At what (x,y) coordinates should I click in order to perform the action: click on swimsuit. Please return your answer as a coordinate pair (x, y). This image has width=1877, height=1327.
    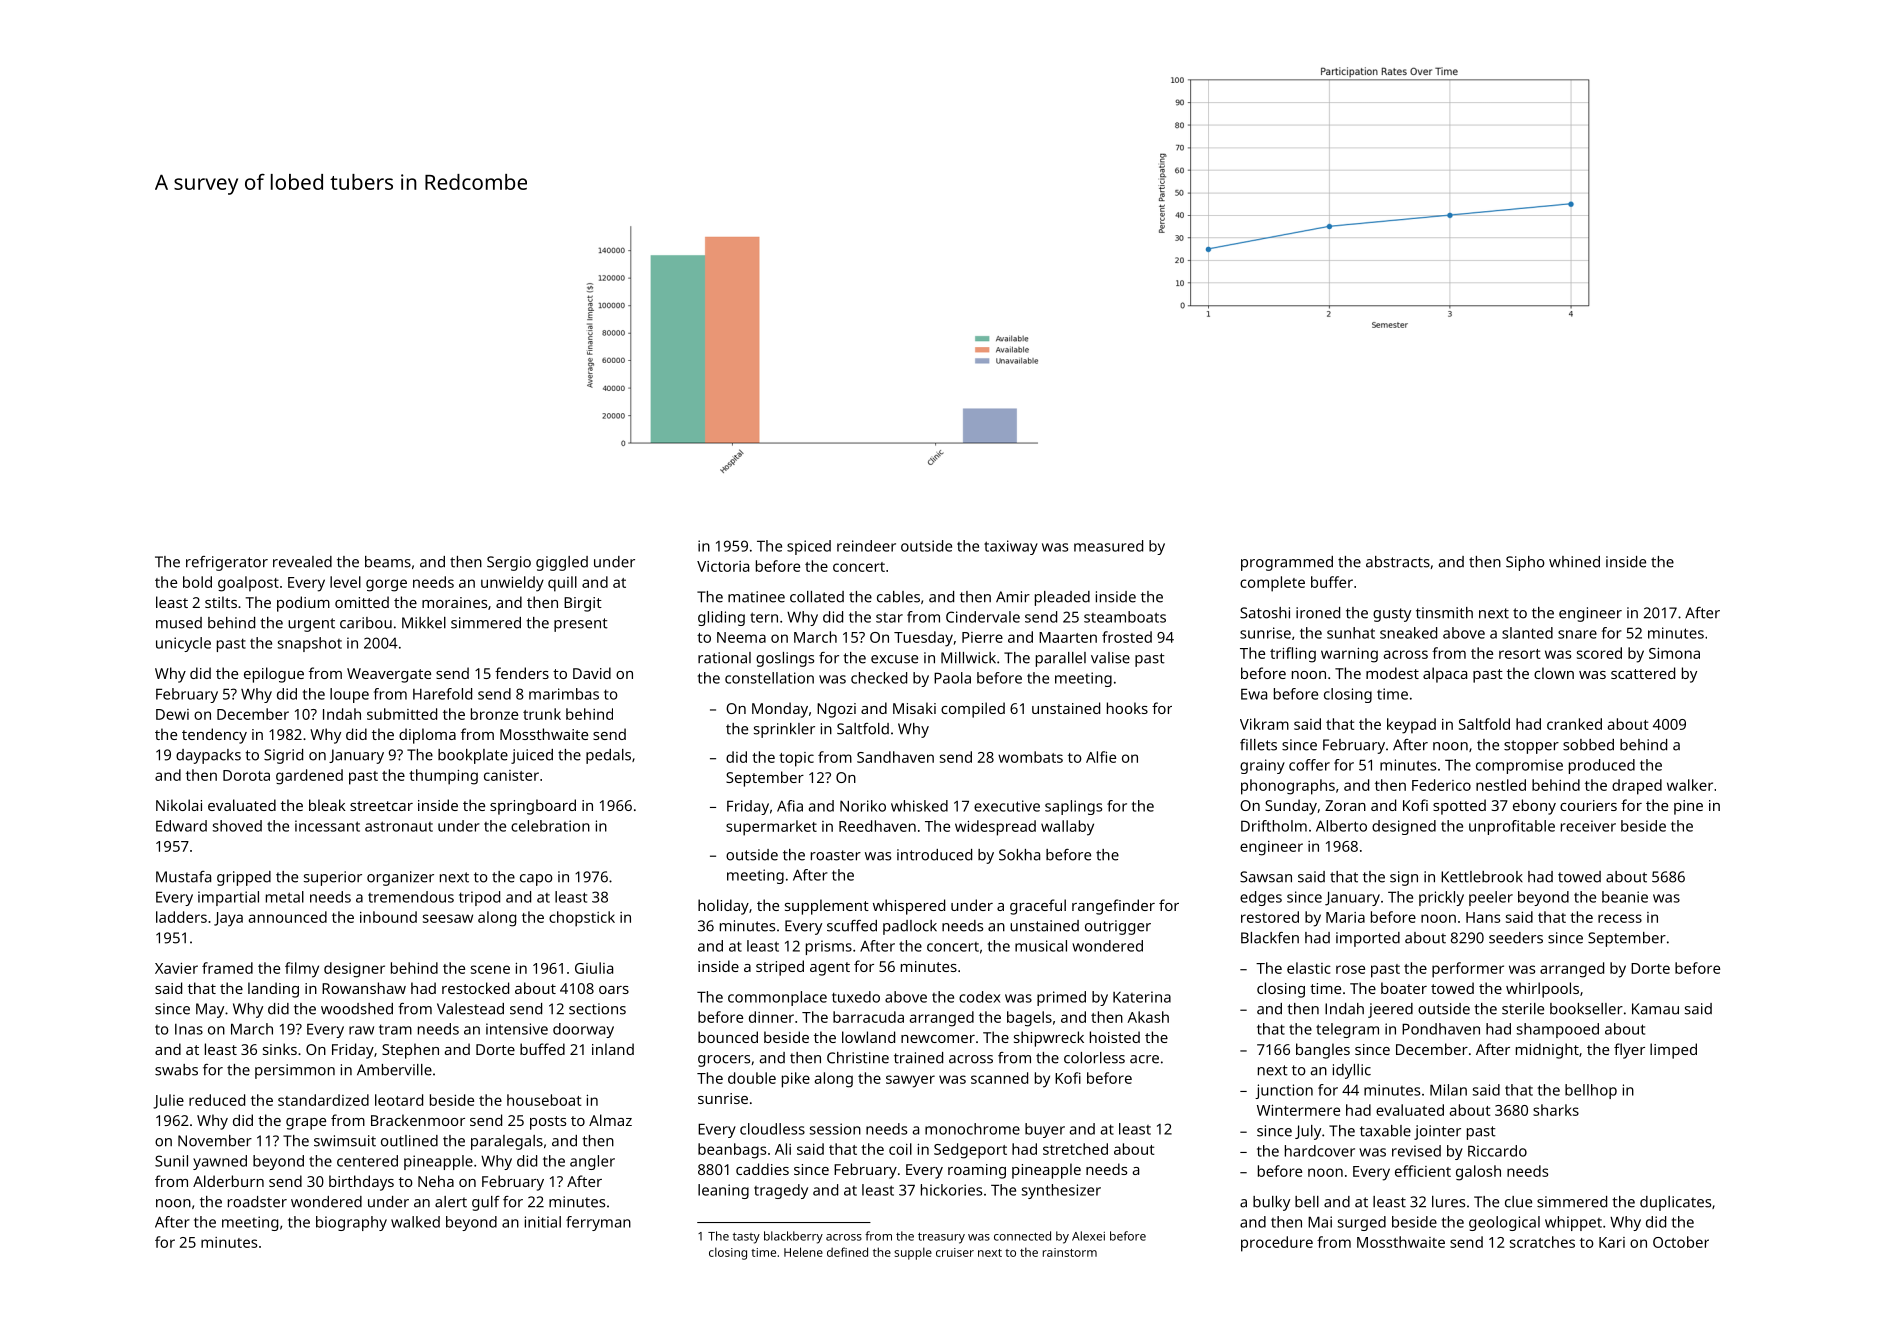
    Looking at the image, I should click on (345, 1141).
